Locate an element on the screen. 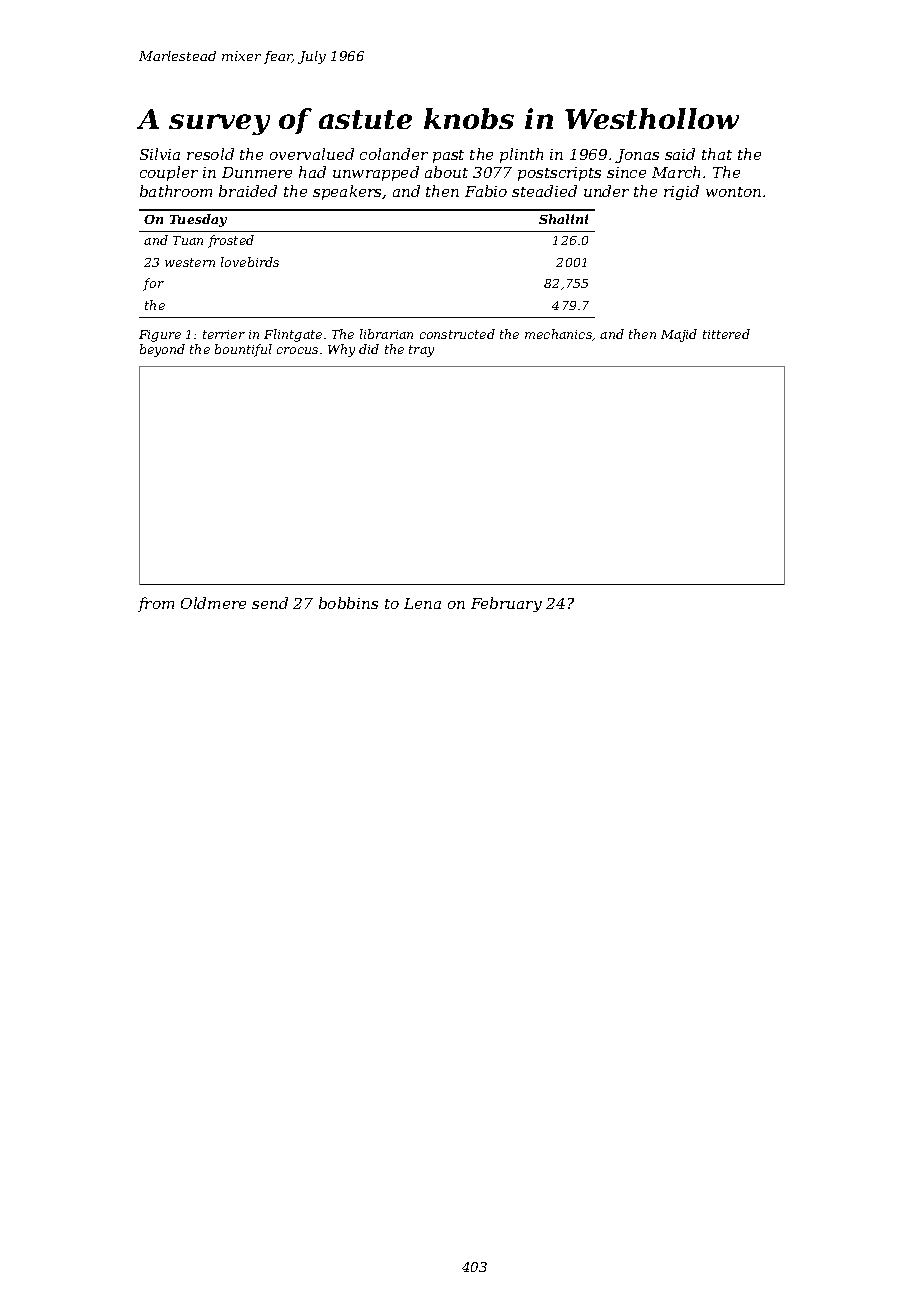 The image size is (924, 1314). overvalued is located at coordinates (312, 154).
